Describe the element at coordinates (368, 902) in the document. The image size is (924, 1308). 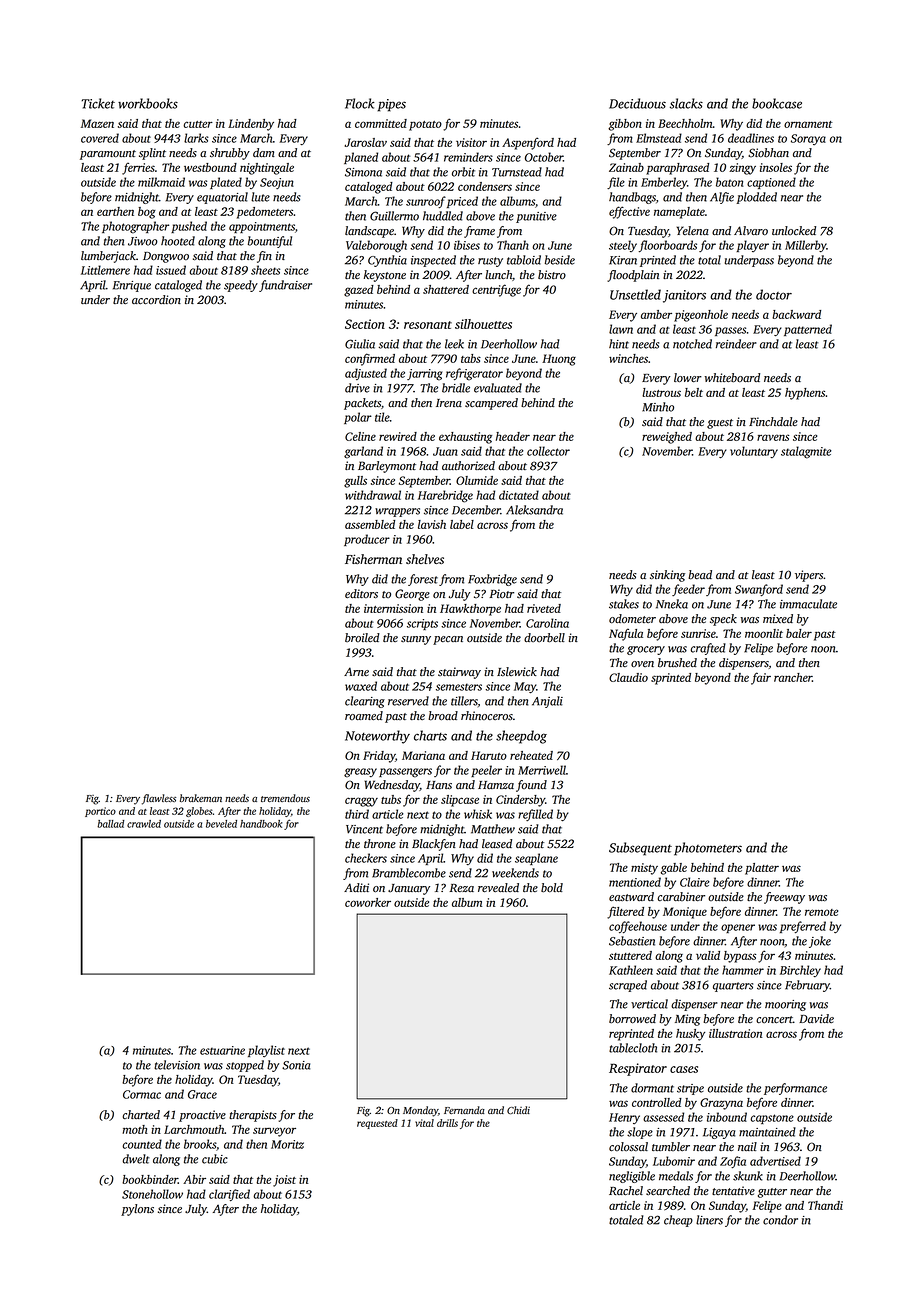
I see `coworker` at that location.
